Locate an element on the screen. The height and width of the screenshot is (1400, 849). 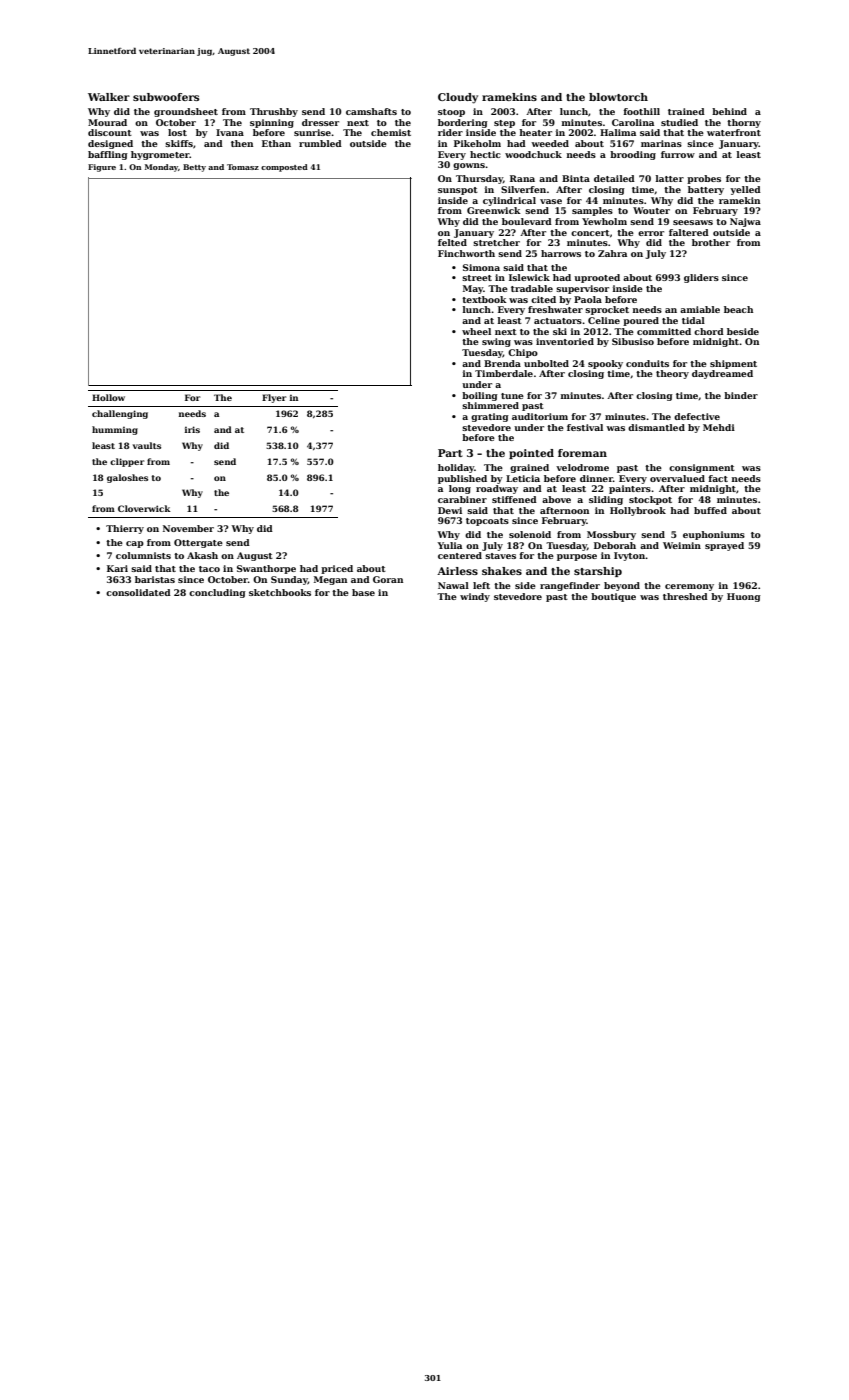
festival is located at coordinates (585, 427).
